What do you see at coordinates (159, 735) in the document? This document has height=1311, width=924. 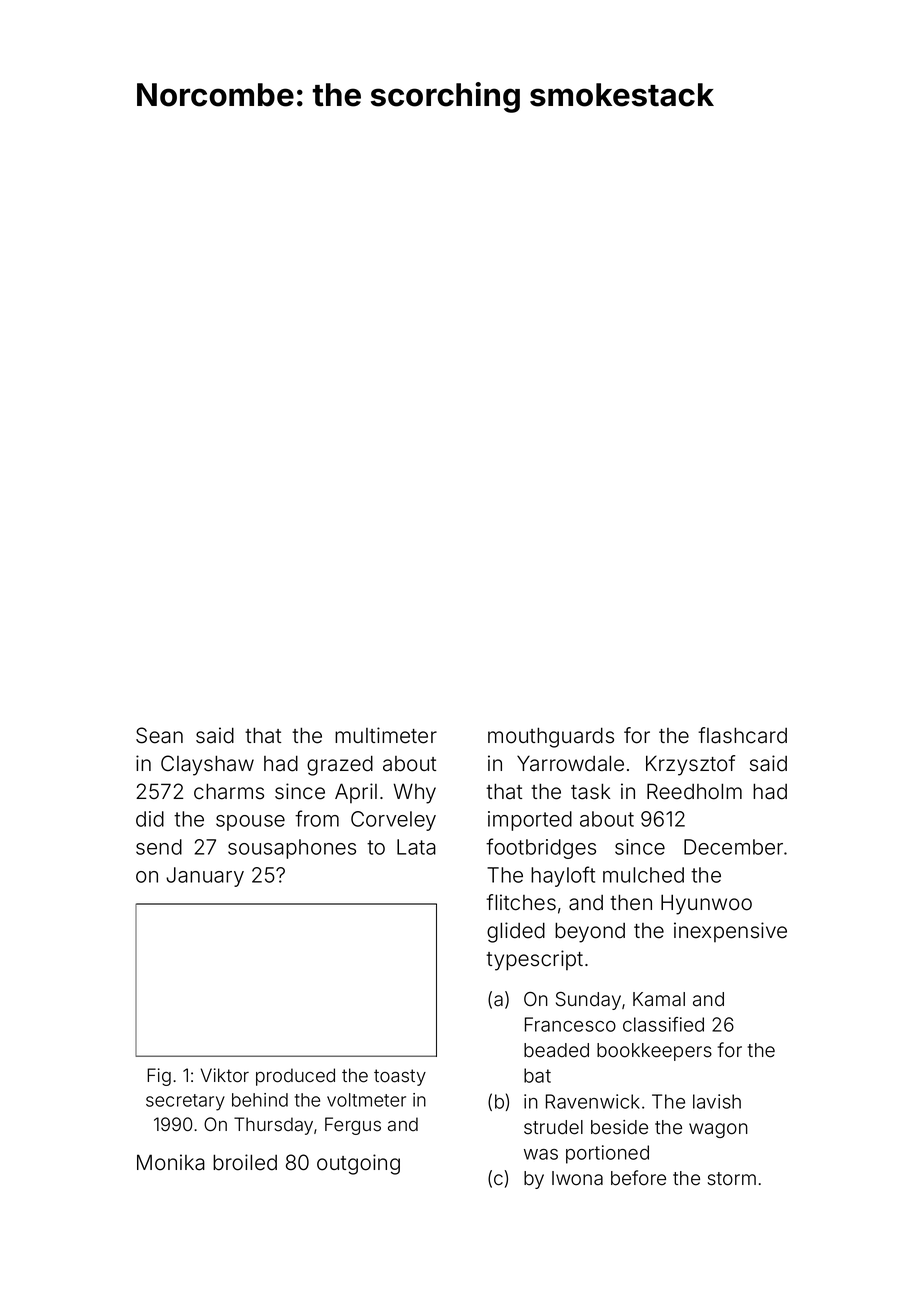 I see `Sean` at bounding box center [159, 735].
